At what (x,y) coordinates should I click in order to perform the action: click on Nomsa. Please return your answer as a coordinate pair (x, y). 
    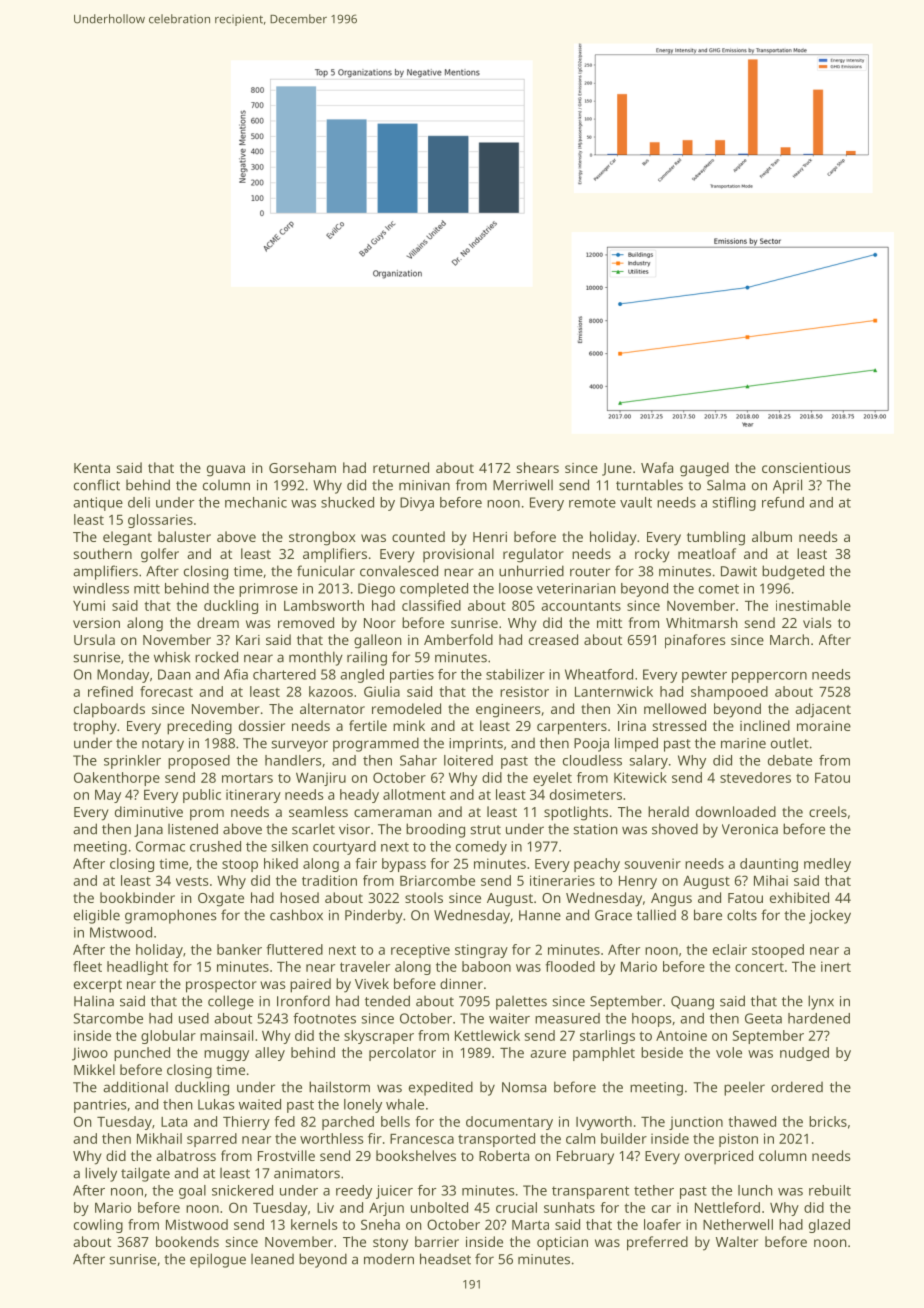
    Looking at the image, I should click on (524, 1087).
